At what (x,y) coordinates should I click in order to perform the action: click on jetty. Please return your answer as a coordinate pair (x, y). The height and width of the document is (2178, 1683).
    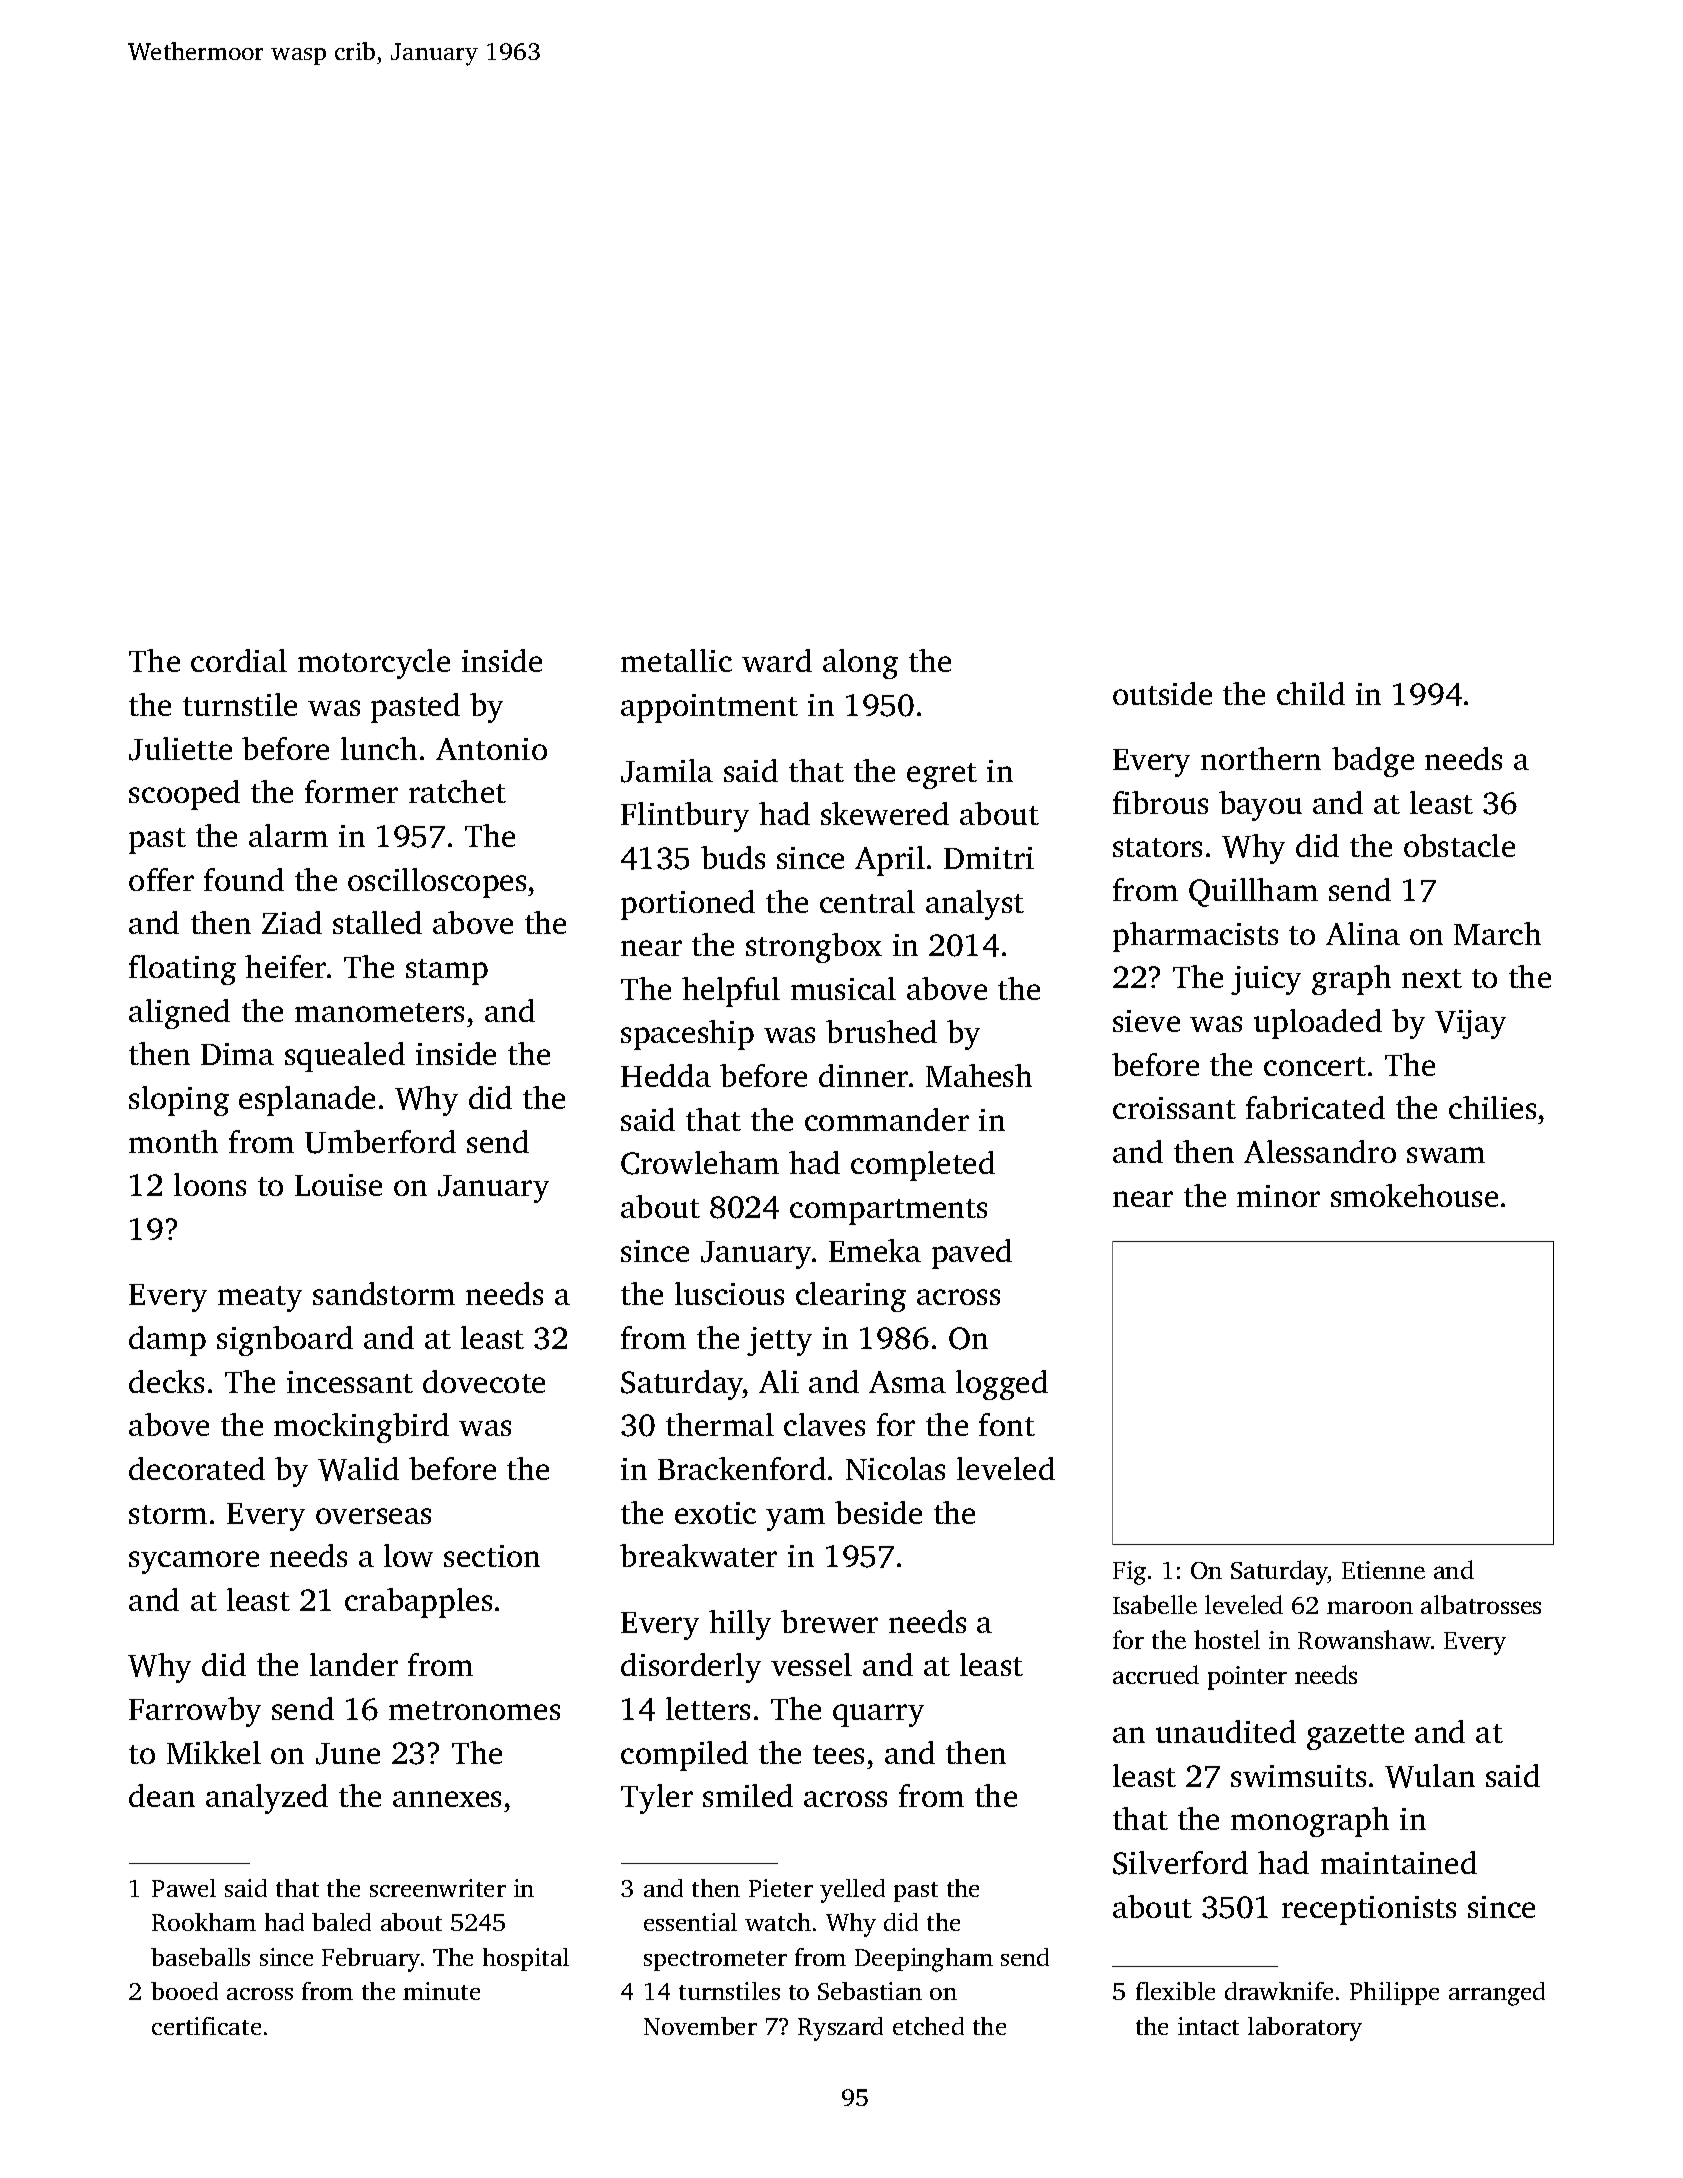
    Looking at the image, I should click on (779, 1341).
